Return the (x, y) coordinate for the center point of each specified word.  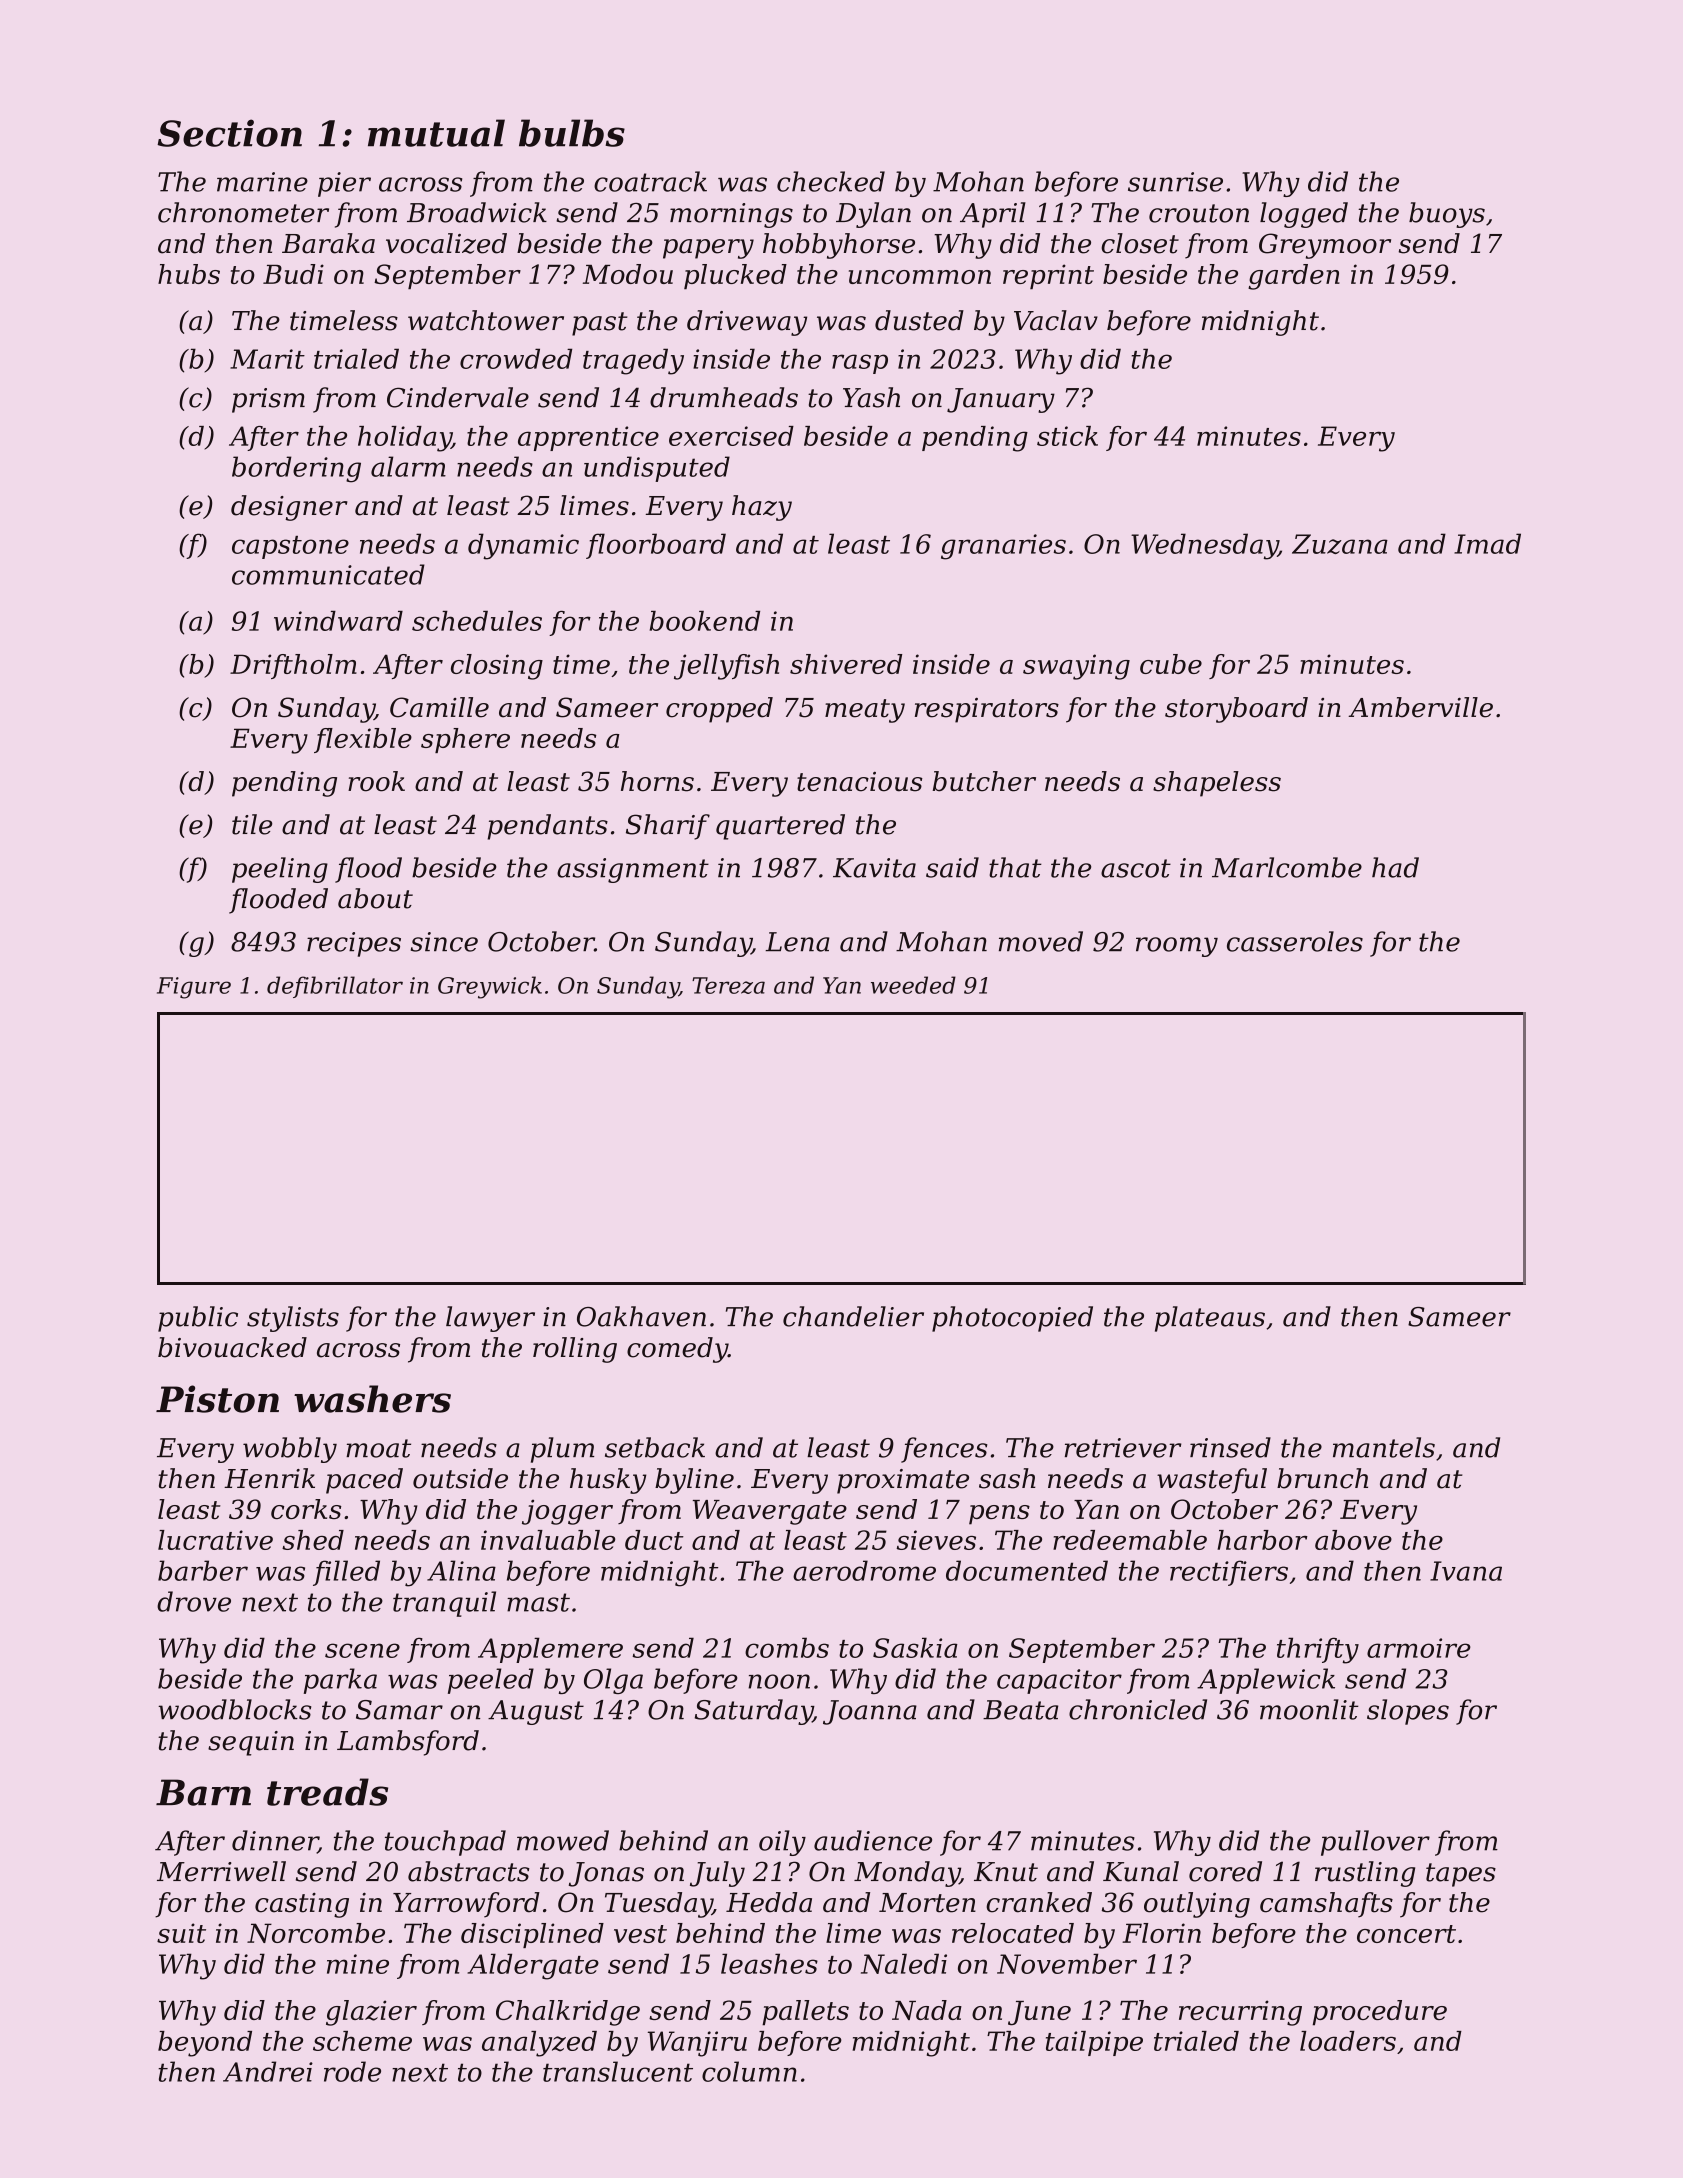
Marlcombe (1287, 867)
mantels (1384, 1447)
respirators (987, 710)
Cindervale (458, 397)
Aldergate (533, 1966)
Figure (194, 988)
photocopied (1012, 1319)
